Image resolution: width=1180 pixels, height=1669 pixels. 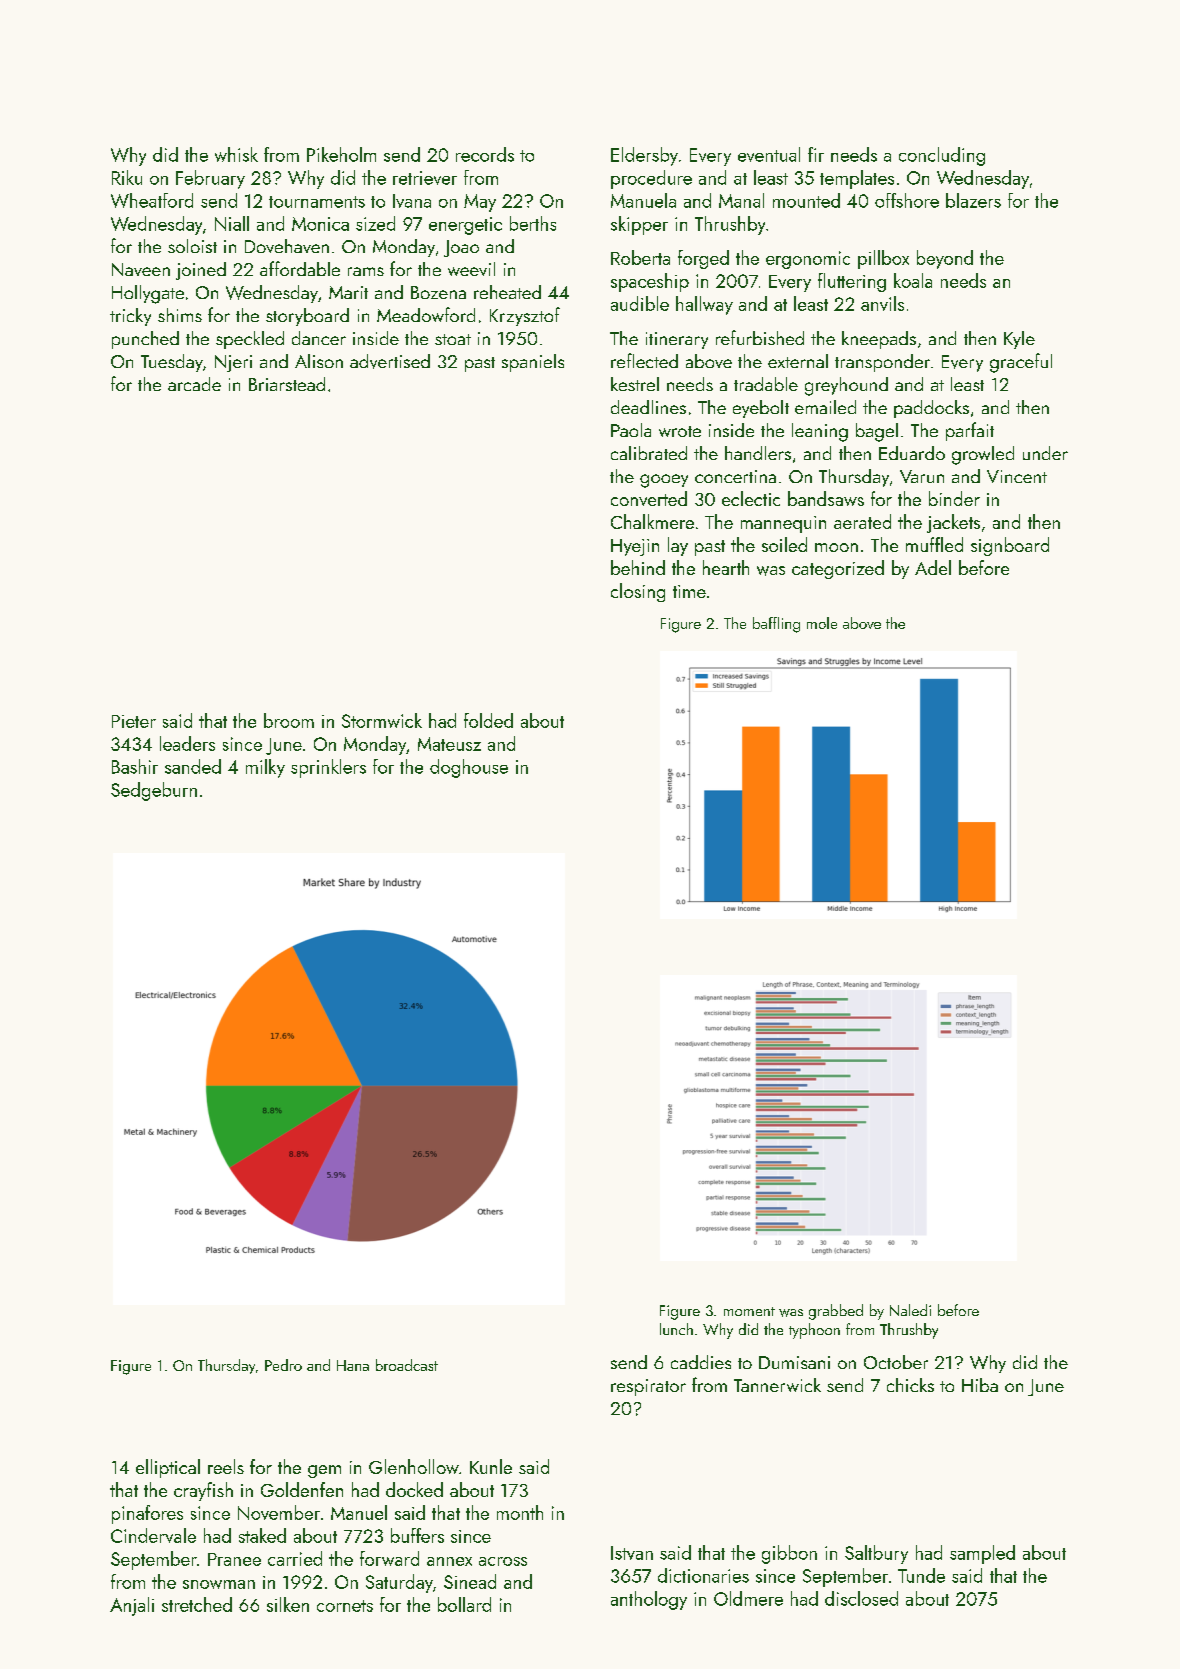 What do you see at coordinates (644, 156) in the page?
I see `Eldersby` at bounding box center [644, 156].
